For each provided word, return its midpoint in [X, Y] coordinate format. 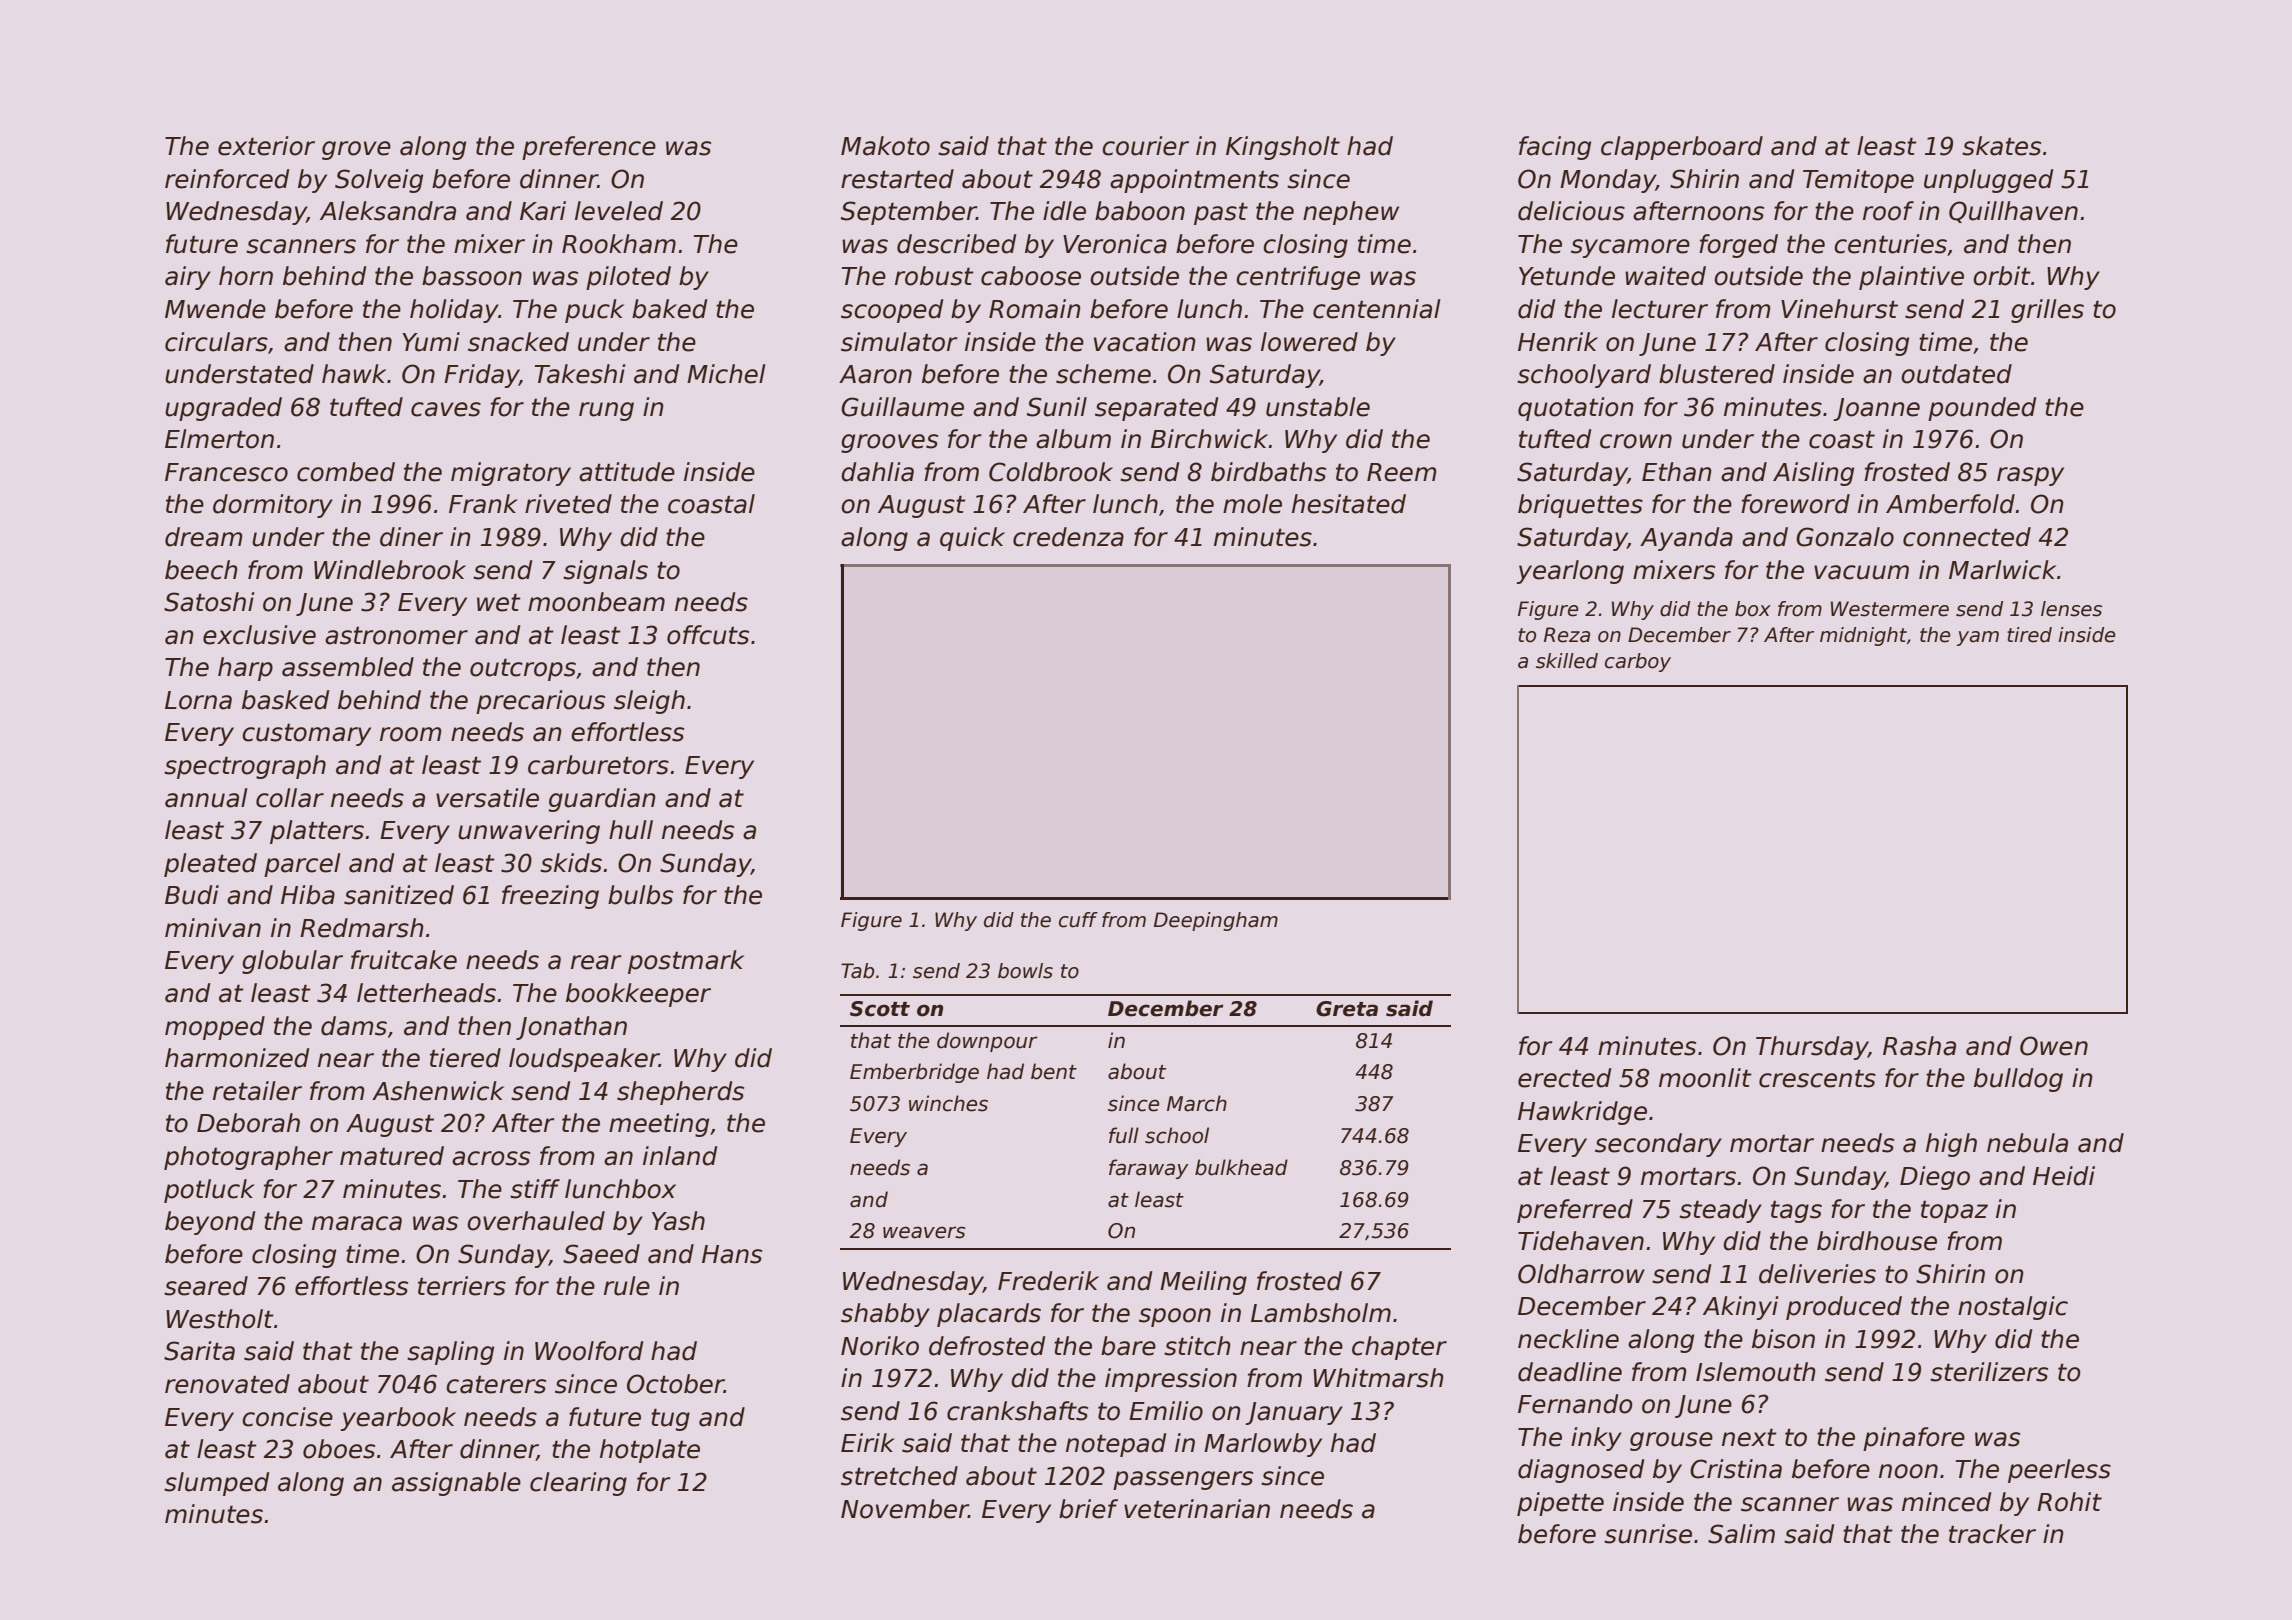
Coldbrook [1051, 472]
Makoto [885, 146]
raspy [2030, 476]
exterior [266, 146]
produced [1844, 1308]
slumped [217, 1484]
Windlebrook [390, 570]
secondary [1658, 1145]
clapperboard [1682, 148]
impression [1171, 1380]
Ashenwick [438, 1091]
